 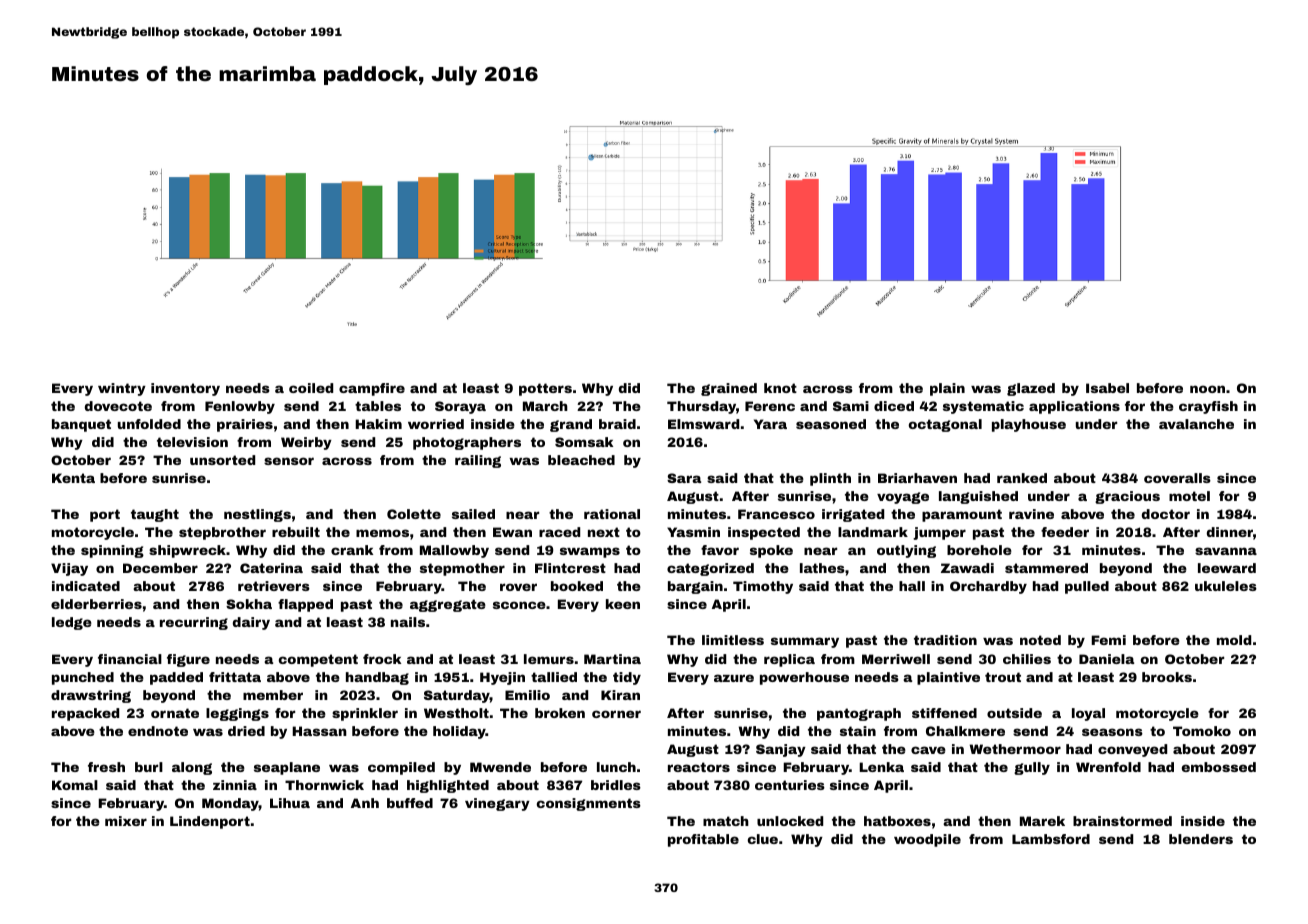 I want to click on seasons, so click(x=1112, y=732).
